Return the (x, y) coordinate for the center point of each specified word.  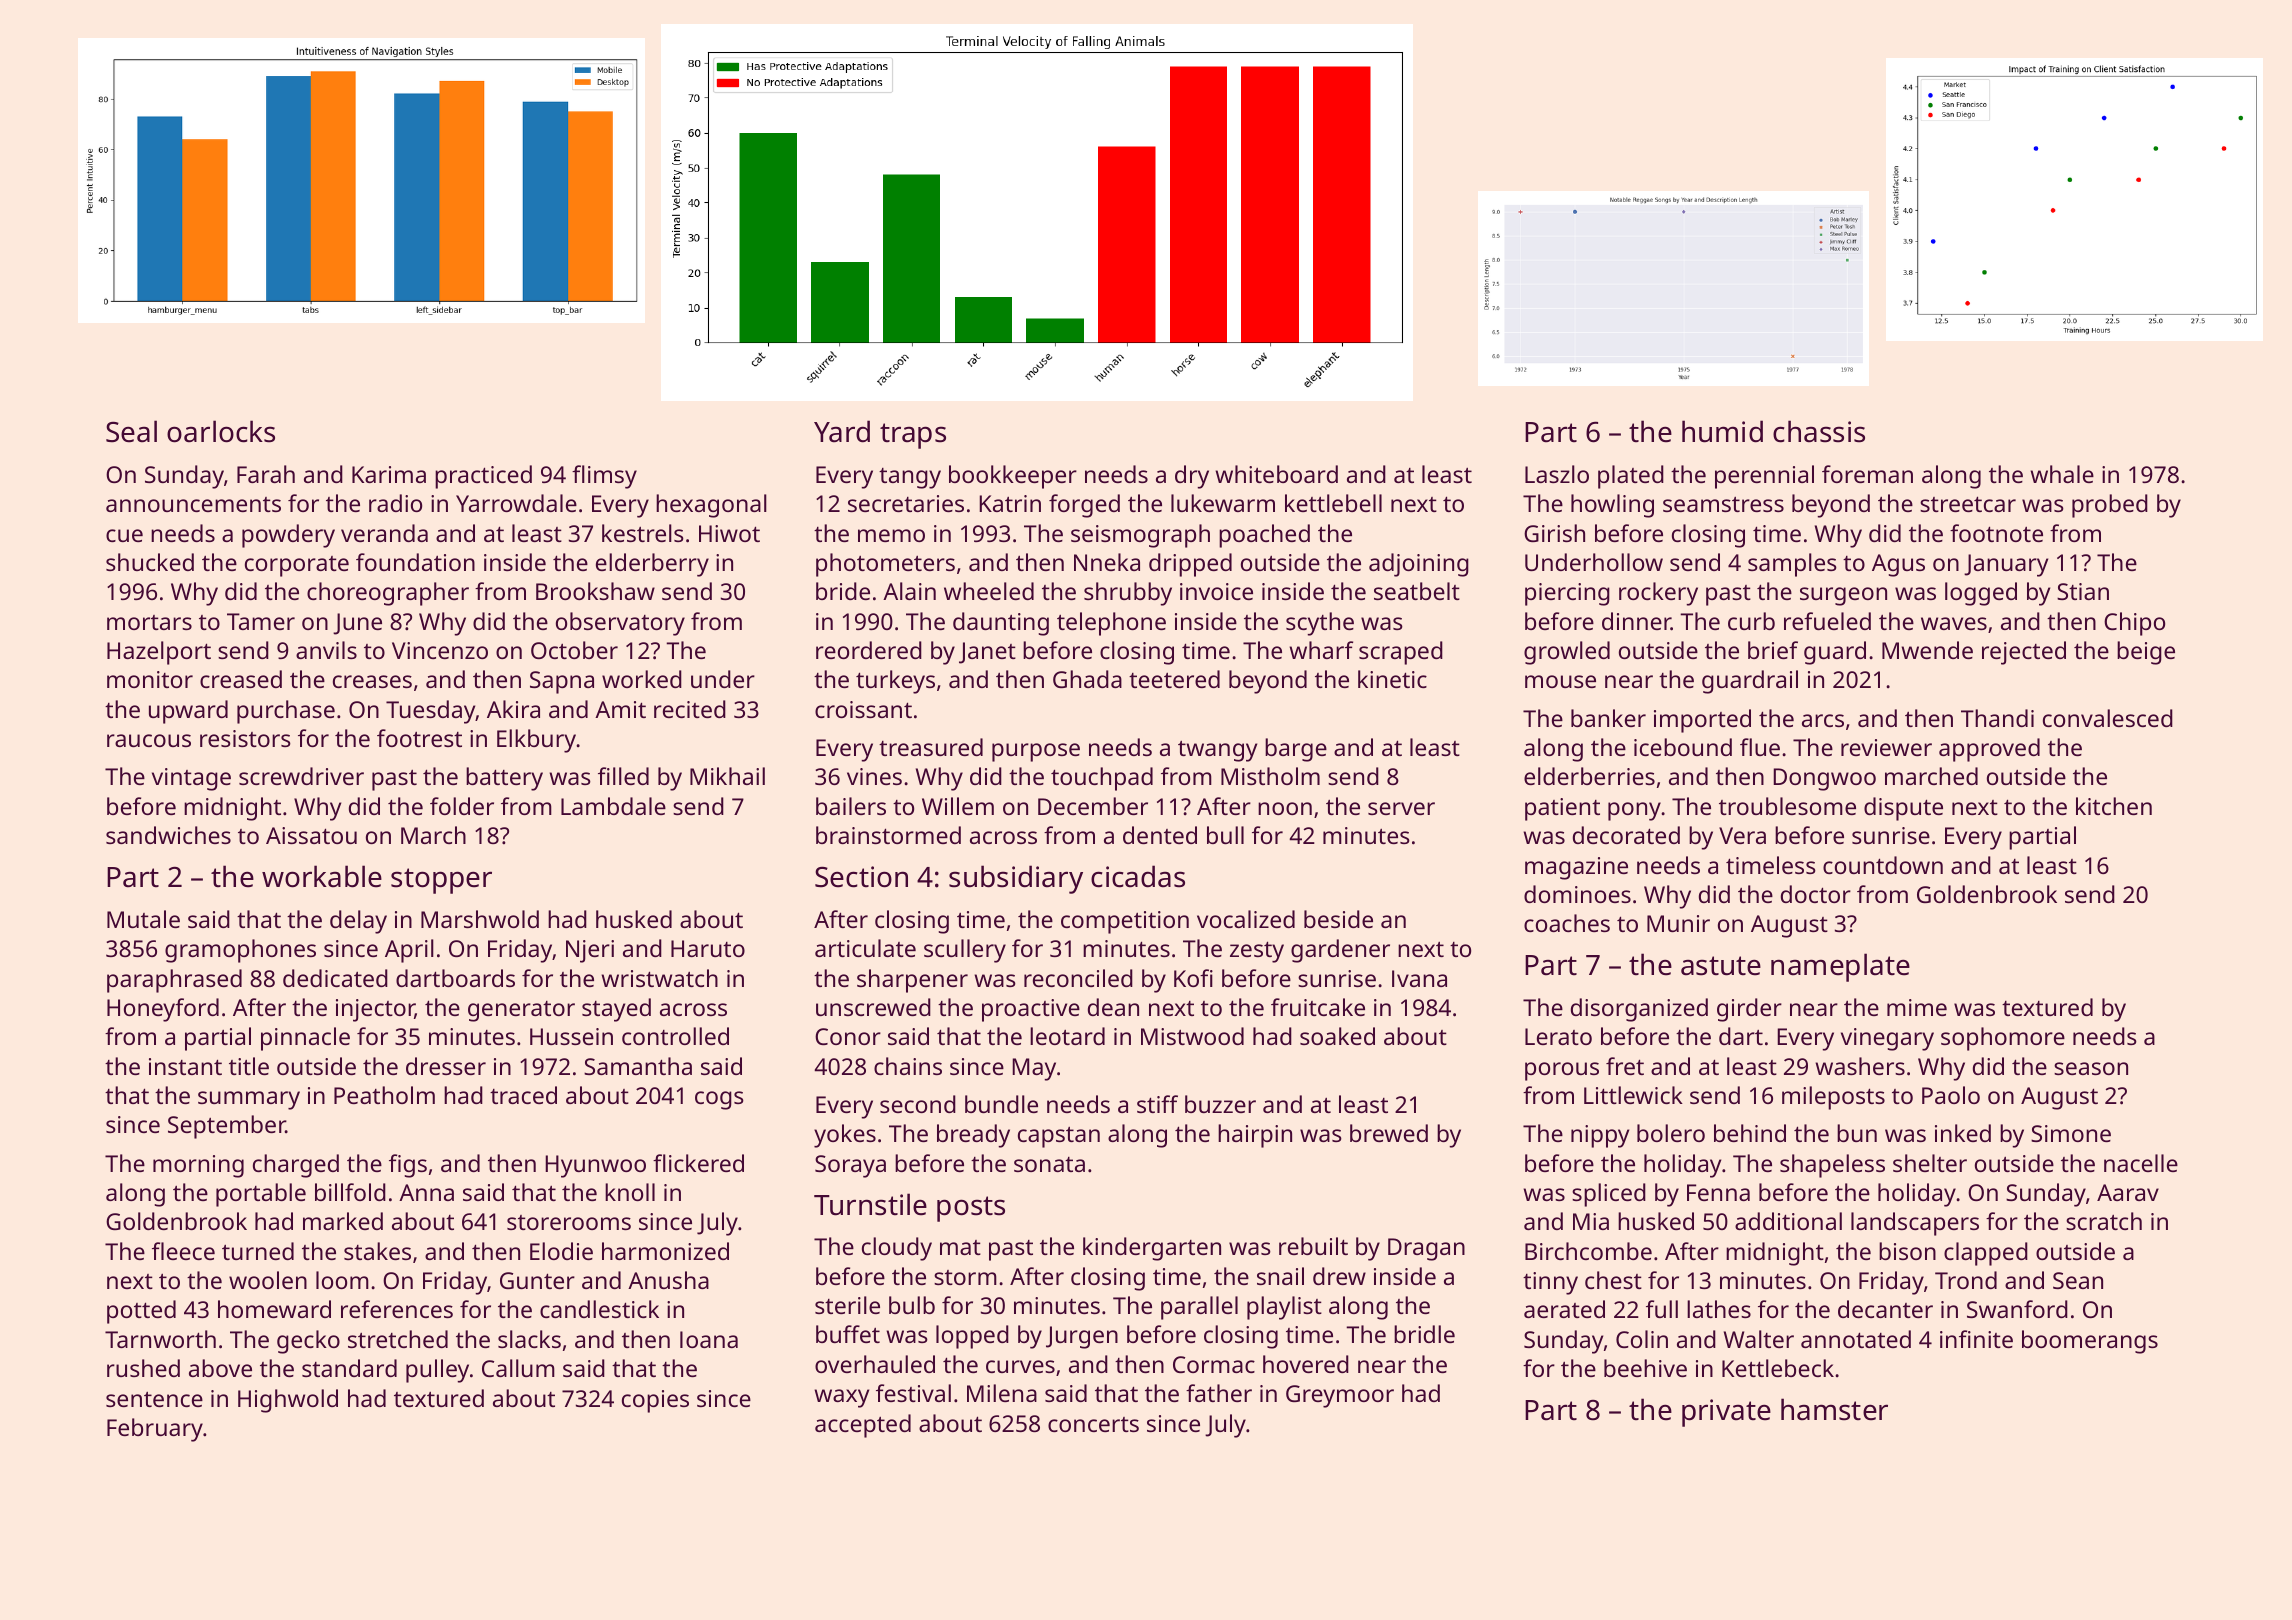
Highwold (288, 1401)
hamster (1834, 1409)
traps (913, 436)
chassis (1819, 431)
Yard (842, 431)
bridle (1424, 1334)
